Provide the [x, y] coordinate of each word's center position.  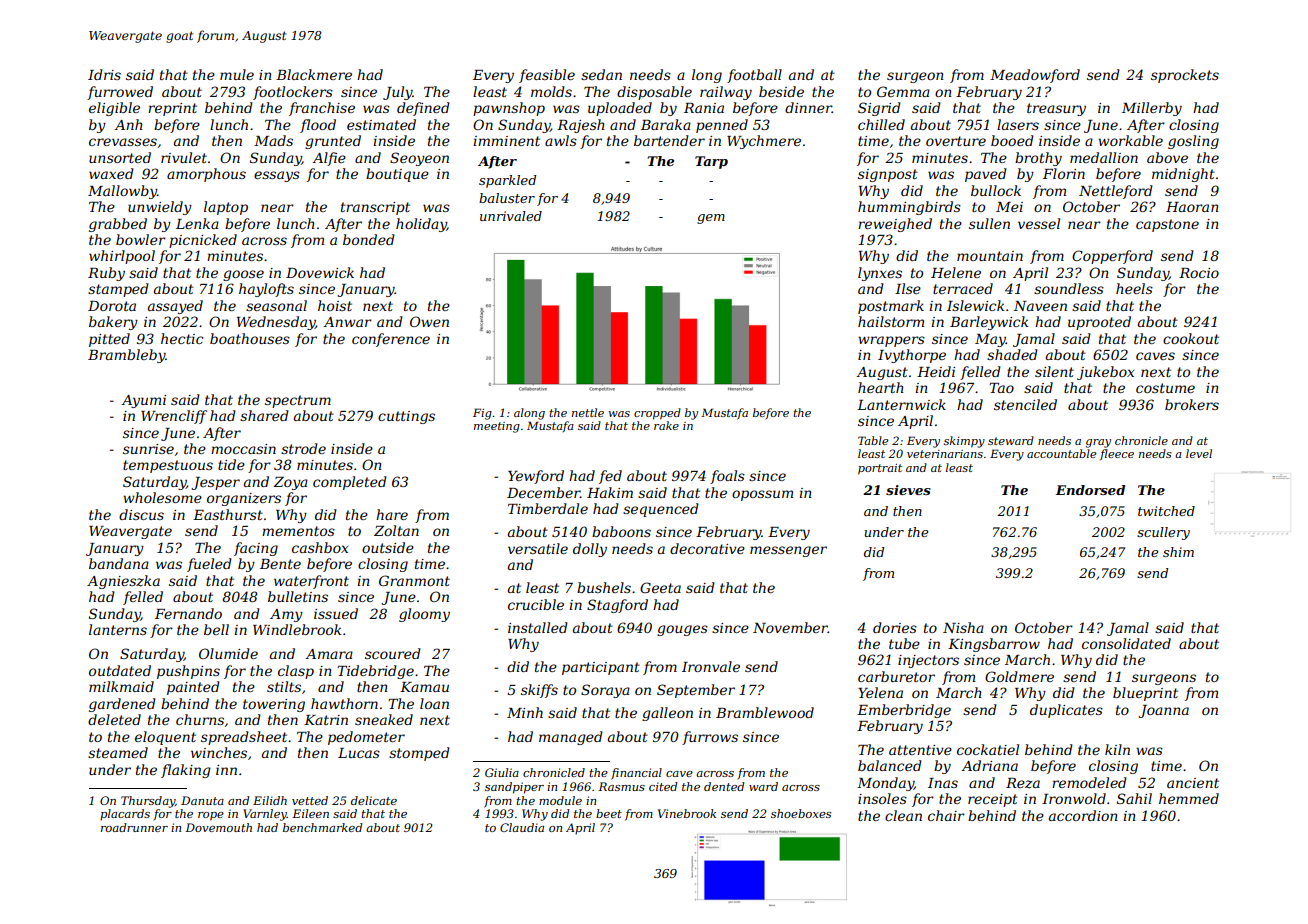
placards [125, 815]
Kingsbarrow [994, 645]
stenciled [1025, 404]
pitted [109, 340]
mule [237, 74]
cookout [1191, 338]
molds [551, 91]
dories [895, 627]
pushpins [188, 672]
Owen [429, 321]
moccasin [243, 449]
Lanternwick [901, 404]
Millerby [1152, 109]
